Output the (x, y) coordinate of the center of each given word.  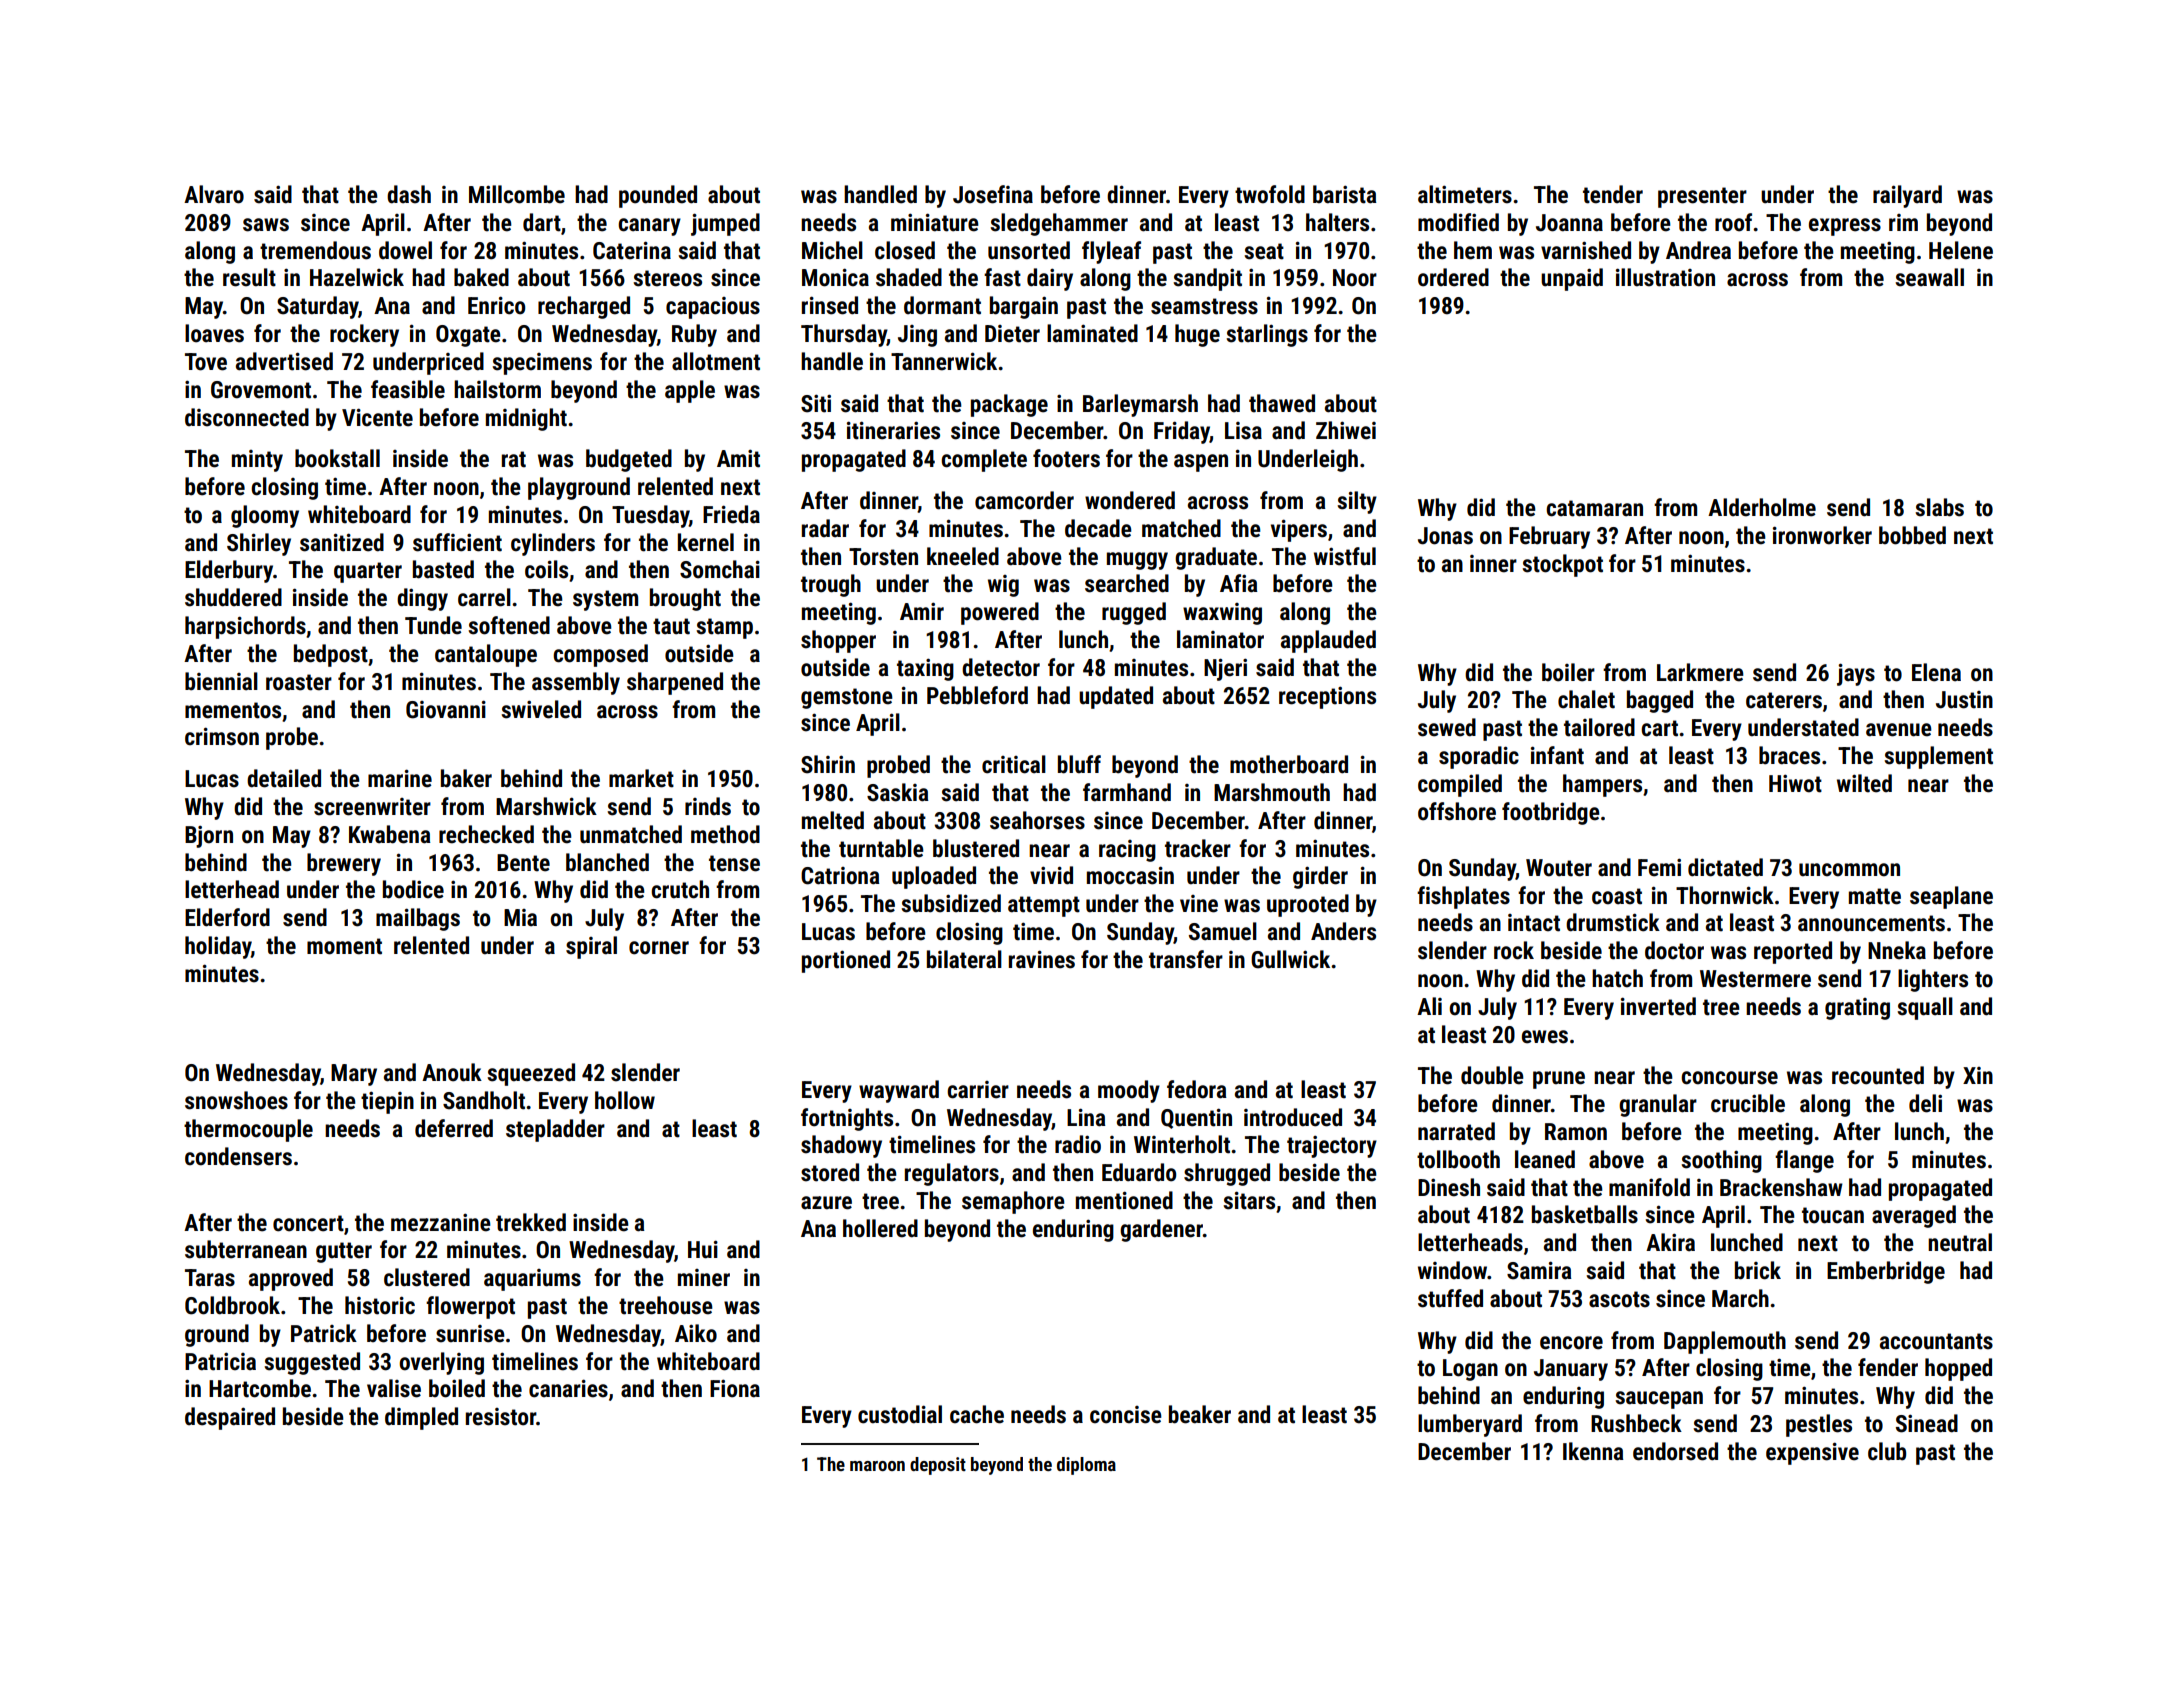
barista (1345, 194)
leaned (1545, 1159)
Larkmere (1700, 672)
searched (1127, 583)
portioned (846, 961)
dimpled (421, 1418)
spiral (591, 947)
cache (977, 1414)
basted (443, 569)
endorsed (1675, 1451)
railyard (1907, 196)
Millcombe (517, 194)
